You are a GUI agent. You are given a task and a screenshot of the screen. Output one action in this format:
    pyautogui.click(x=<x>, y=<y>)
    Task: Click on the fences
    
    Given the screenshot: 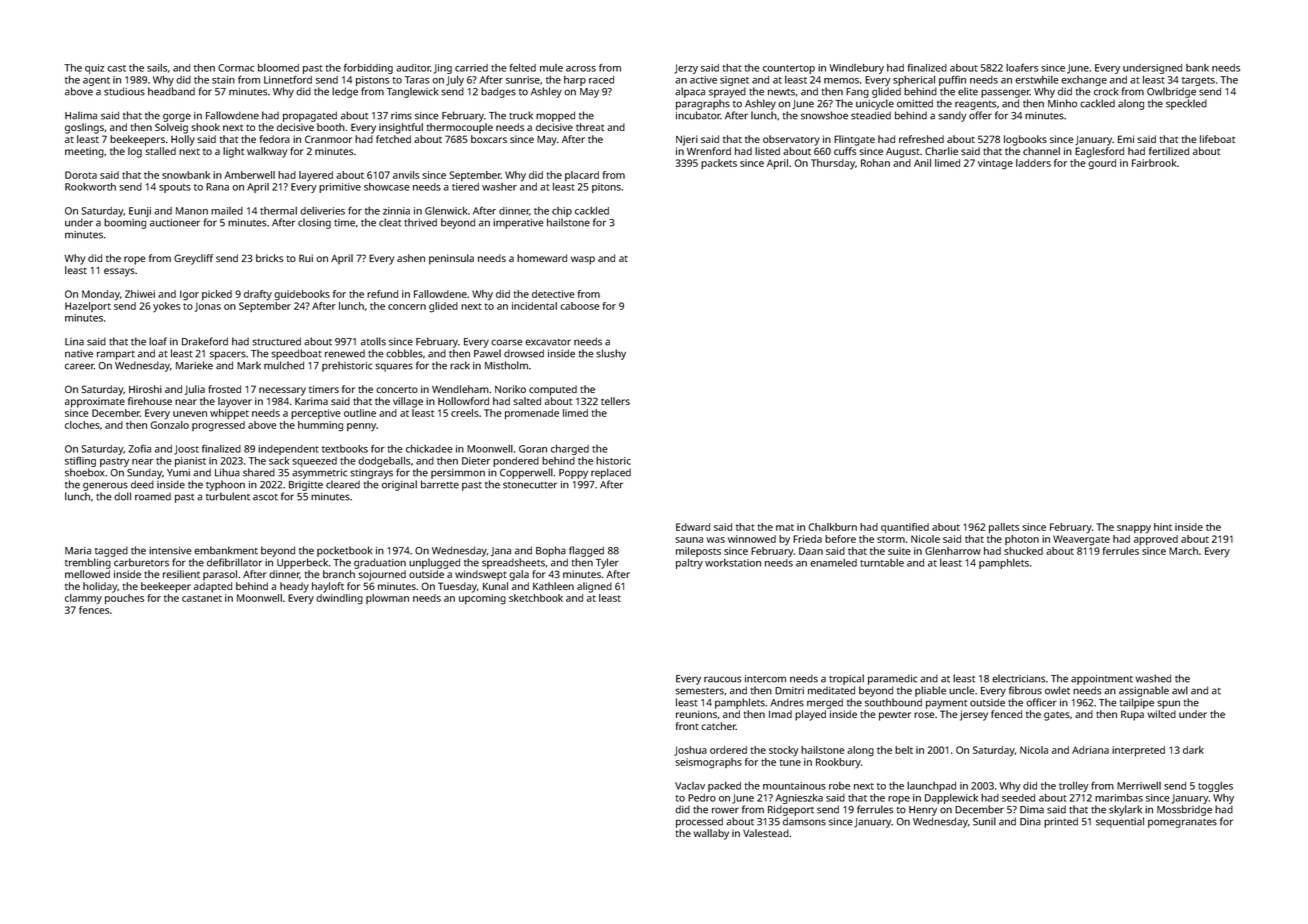 What is the action you would take?
    pyautogui.click(x=94, y=610)
